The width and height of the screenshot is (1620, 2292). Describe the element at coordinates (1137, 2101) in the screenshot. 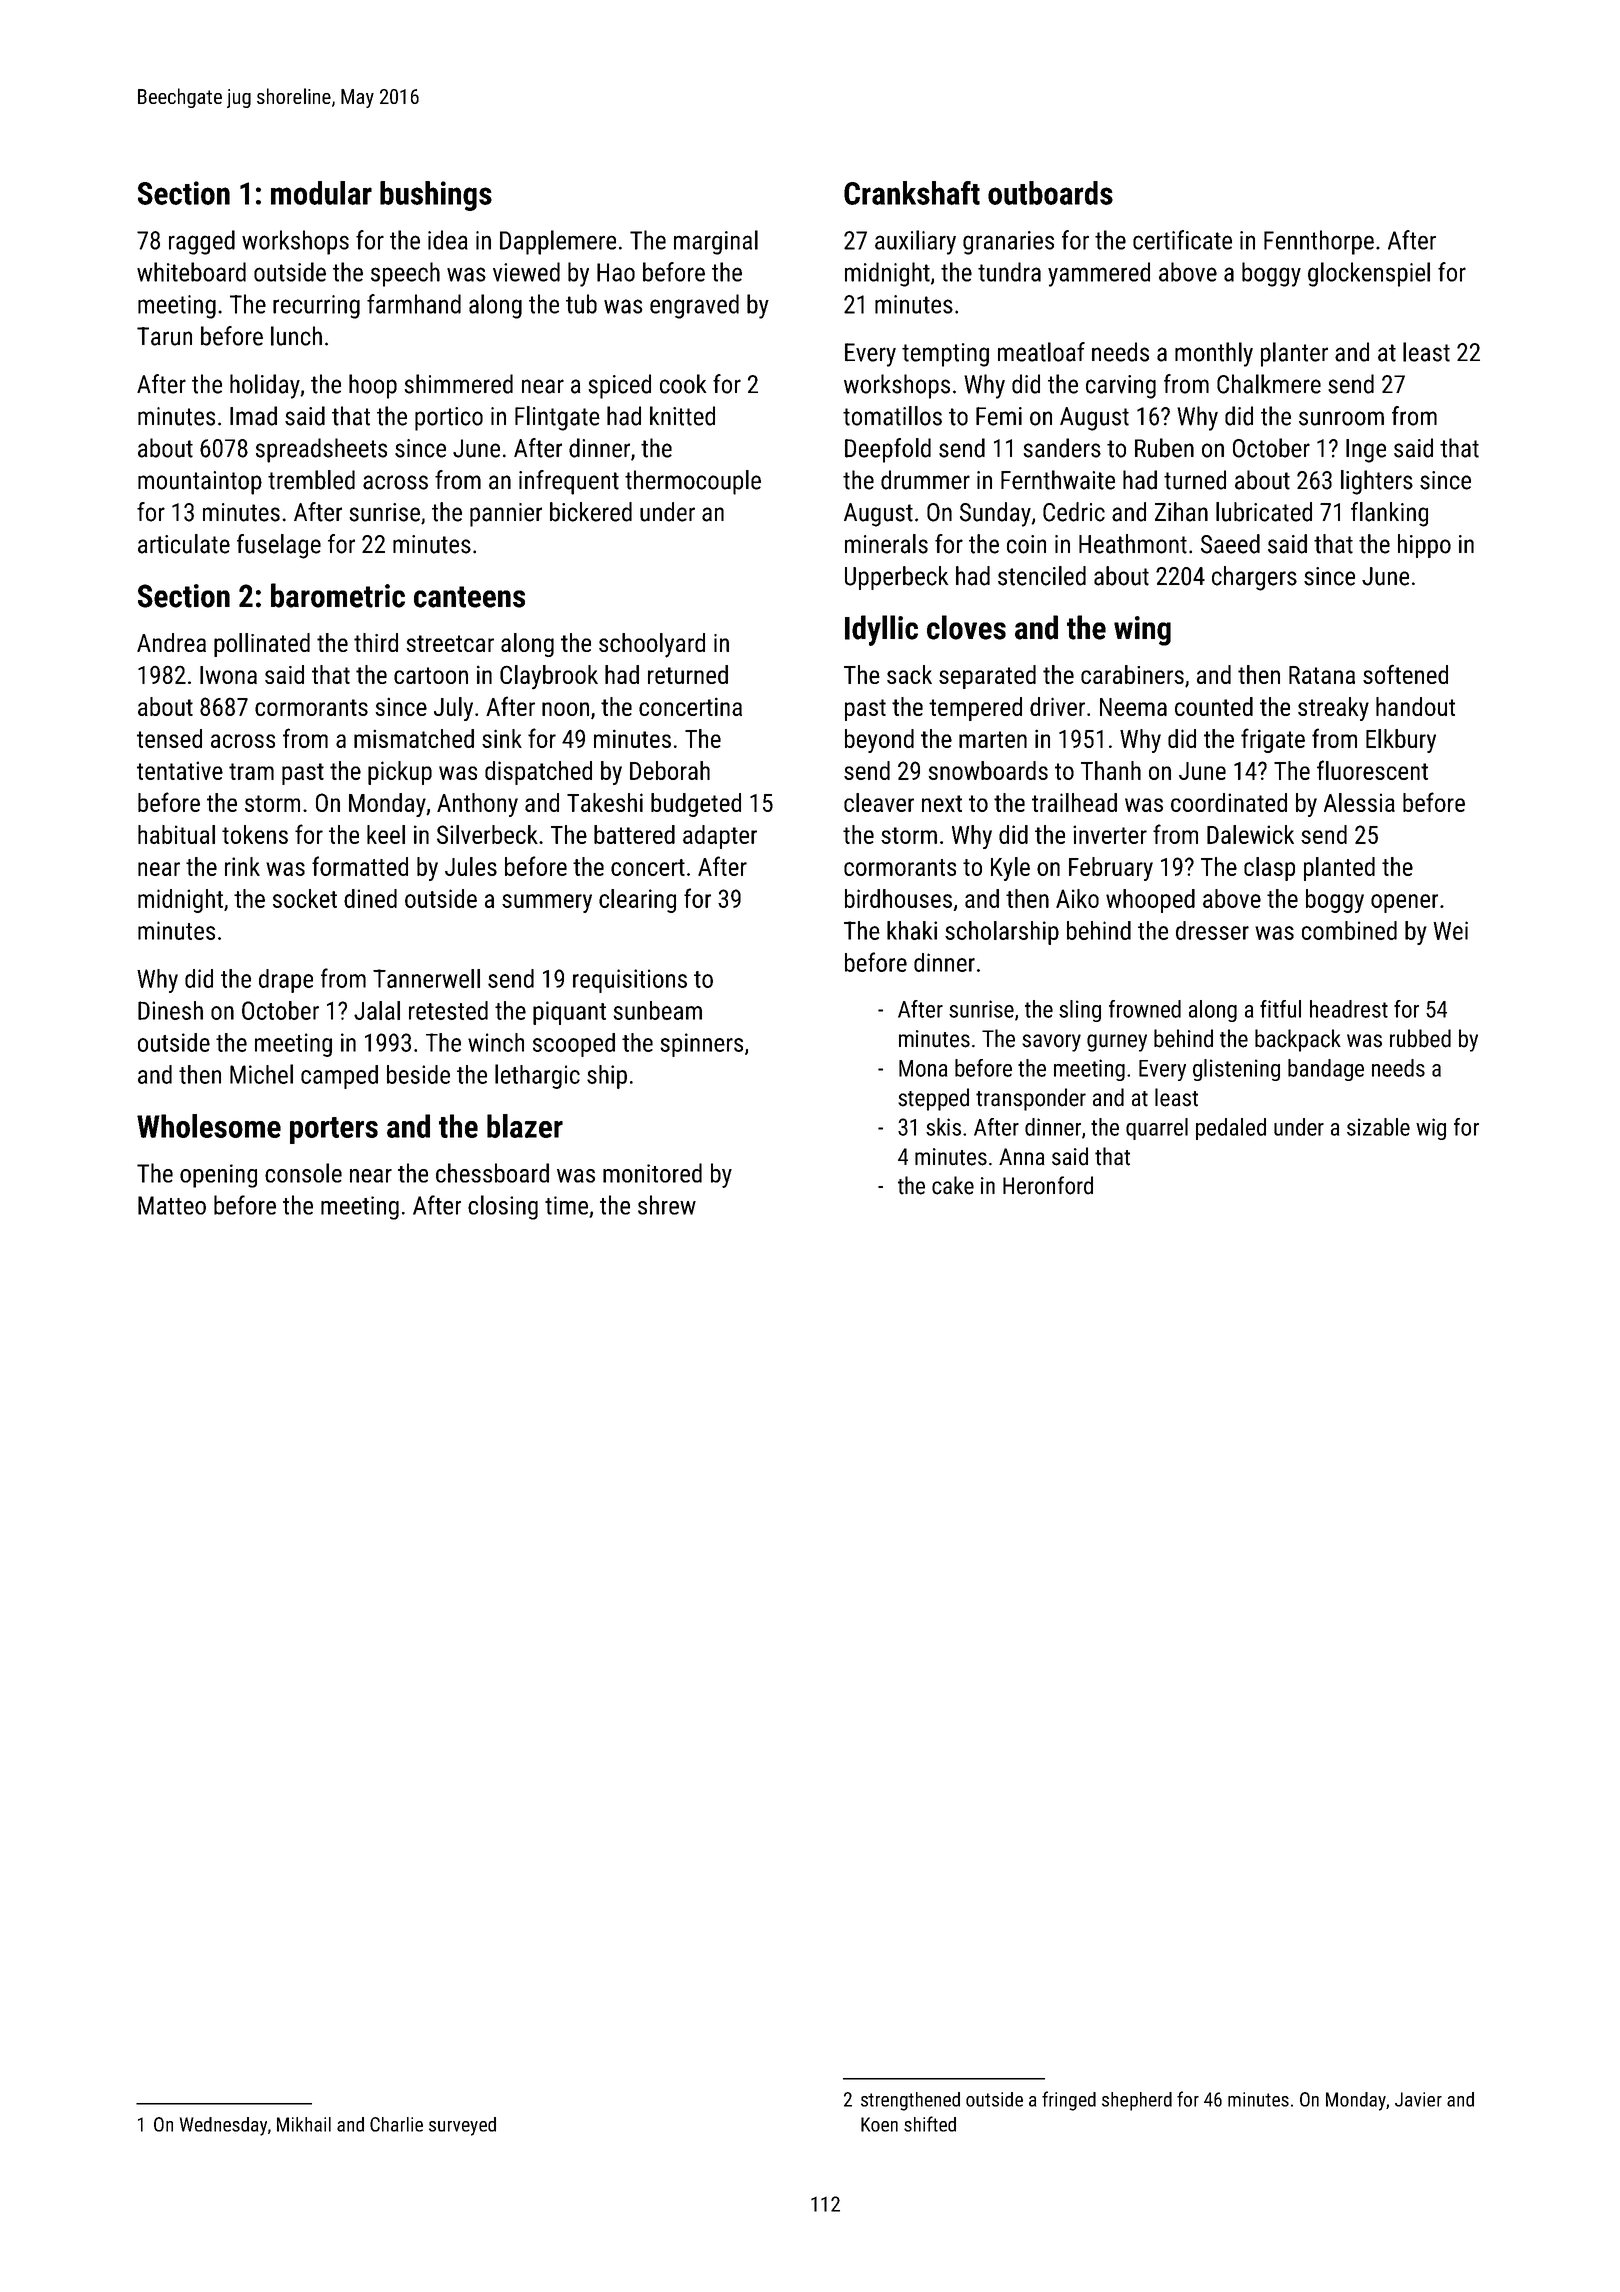

I see `shepherd` at that location.
